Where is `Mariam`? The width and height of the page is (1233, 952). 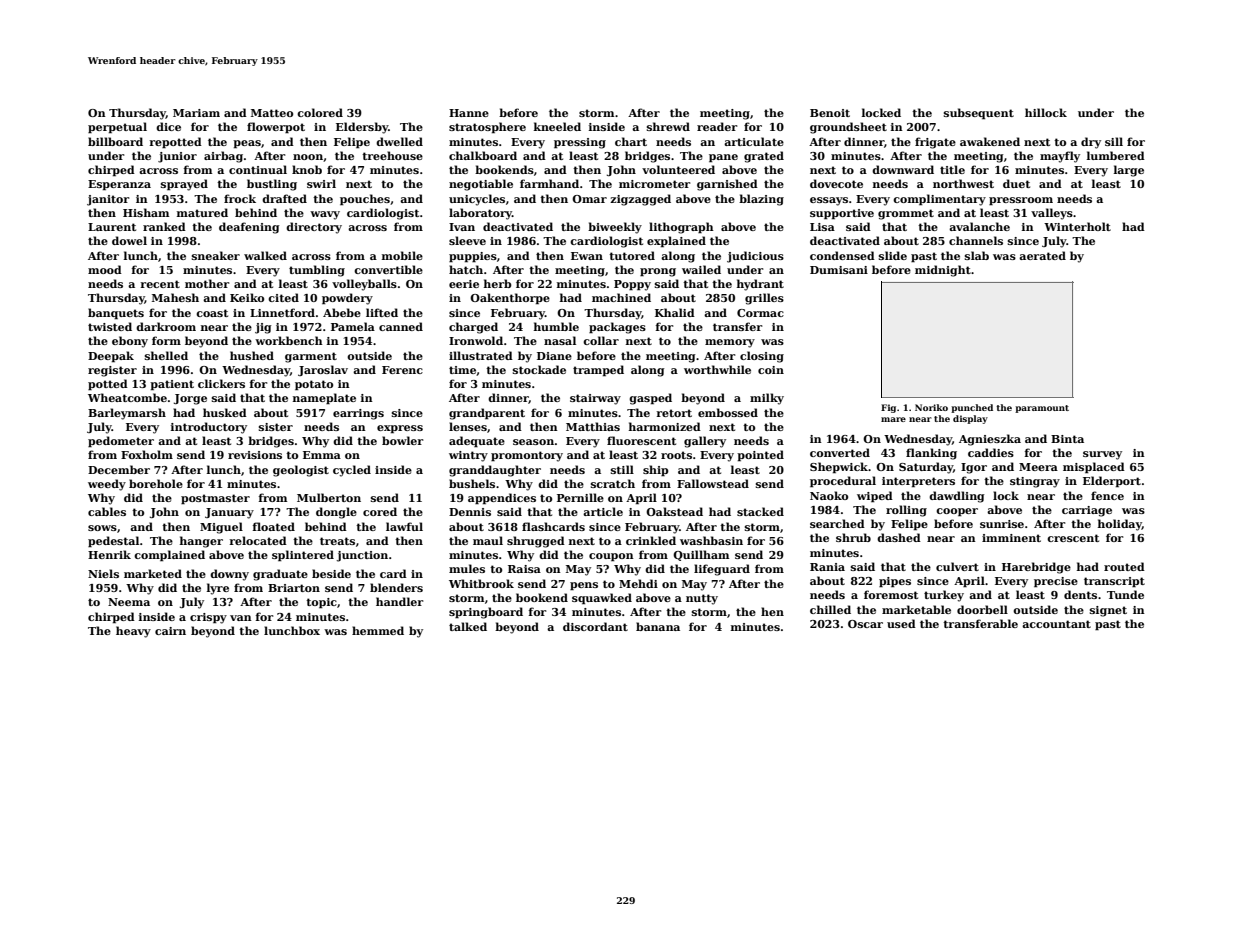 Mariam is located at coordinates (196, 113).
